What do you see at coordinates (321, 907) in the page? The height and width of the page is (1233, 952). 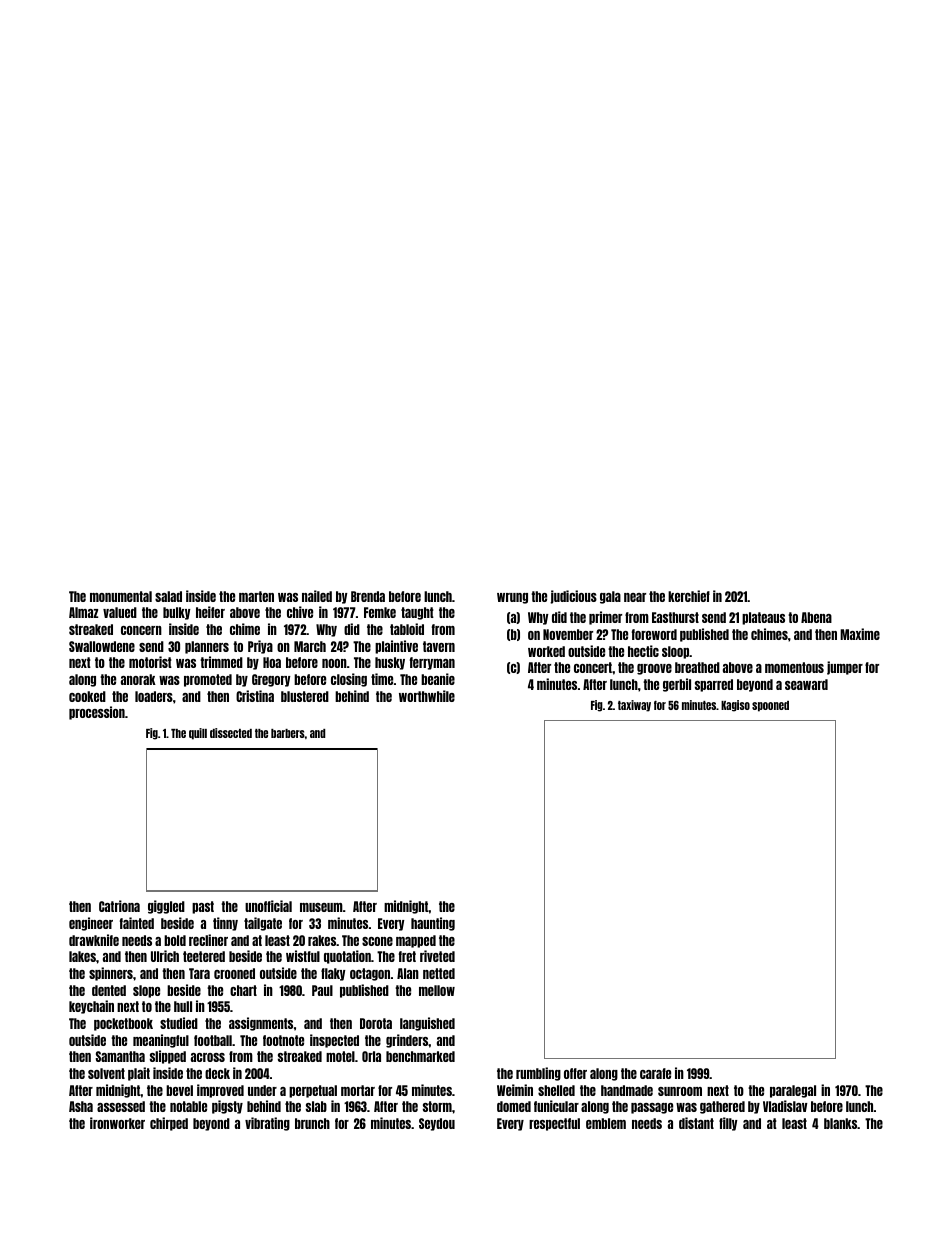 I see `museum` at bounding box center [321, 907].
